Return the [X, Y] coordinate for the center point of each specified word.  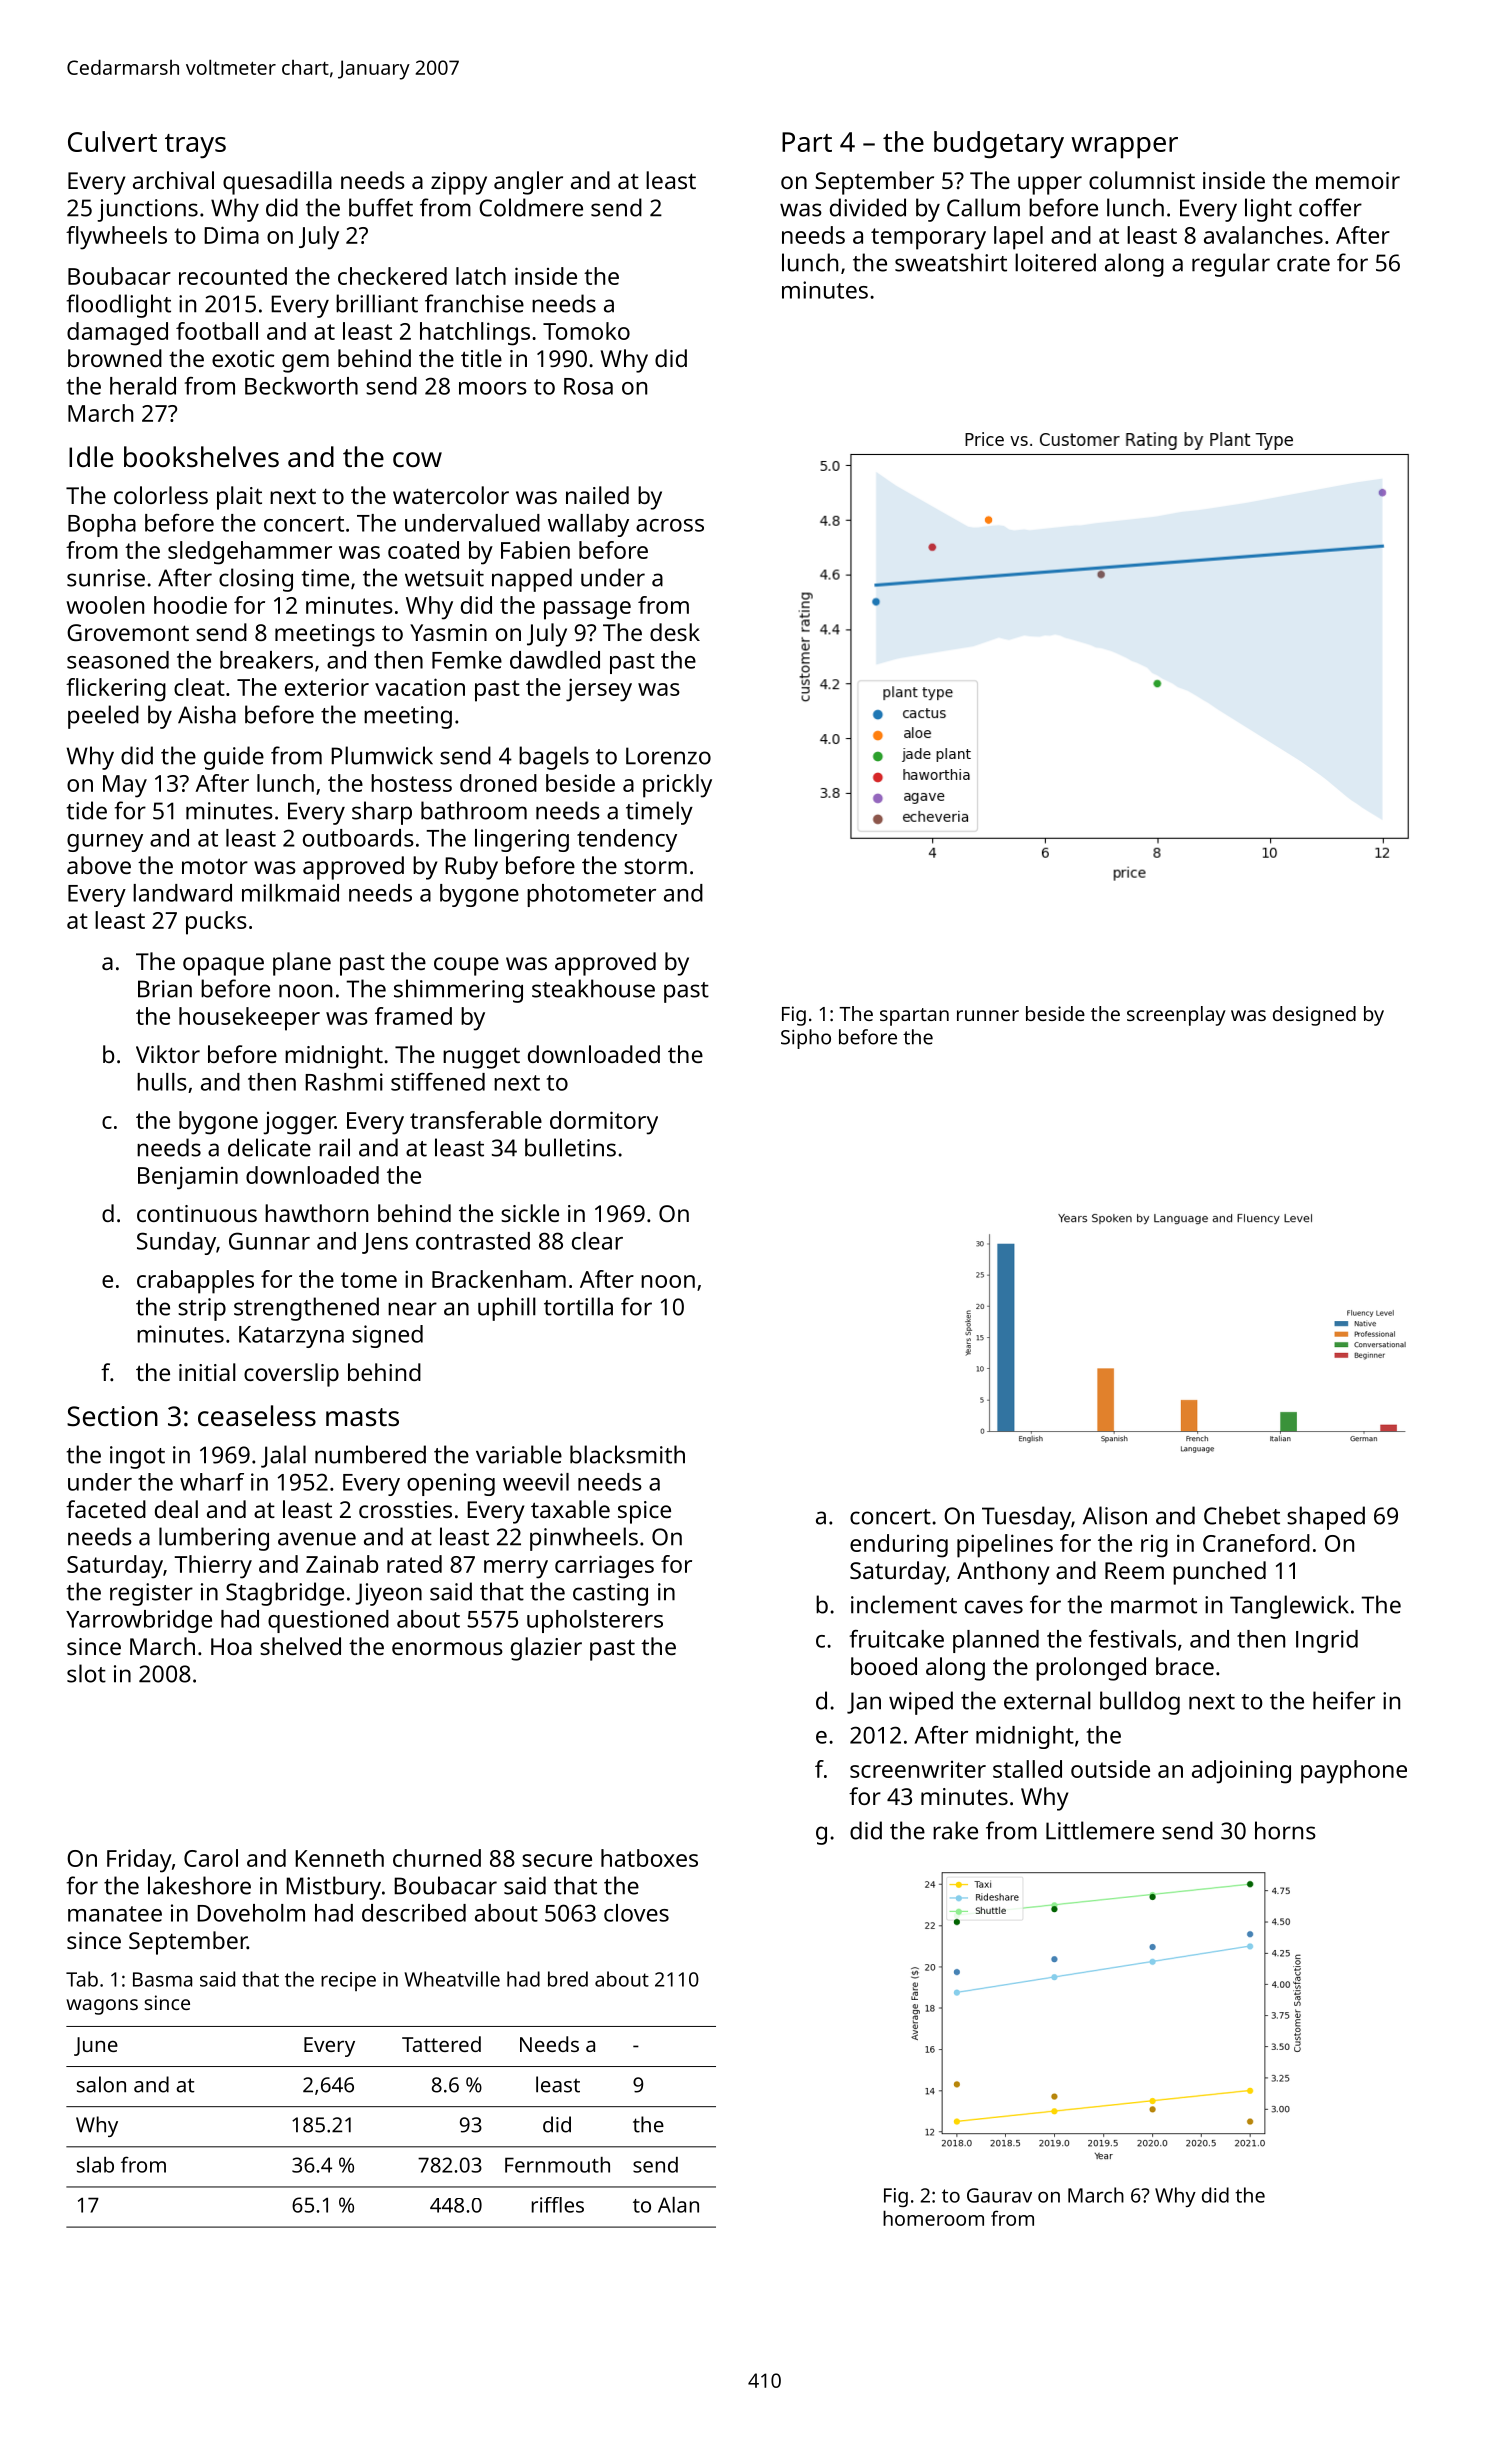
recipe [348, 1981]
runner [988, 1015]
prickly [677, 786]
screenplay [1176, 1016]
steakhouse [593, 988]
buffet [381, 207]
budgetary [999, 145]
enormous [447, 1648]
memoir [1358, 180]
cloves [636, 1913]
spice [644, 1512]
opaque [223, 966]
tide [86, 810]
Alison [1115, 1515]
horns [1285, 1830]
